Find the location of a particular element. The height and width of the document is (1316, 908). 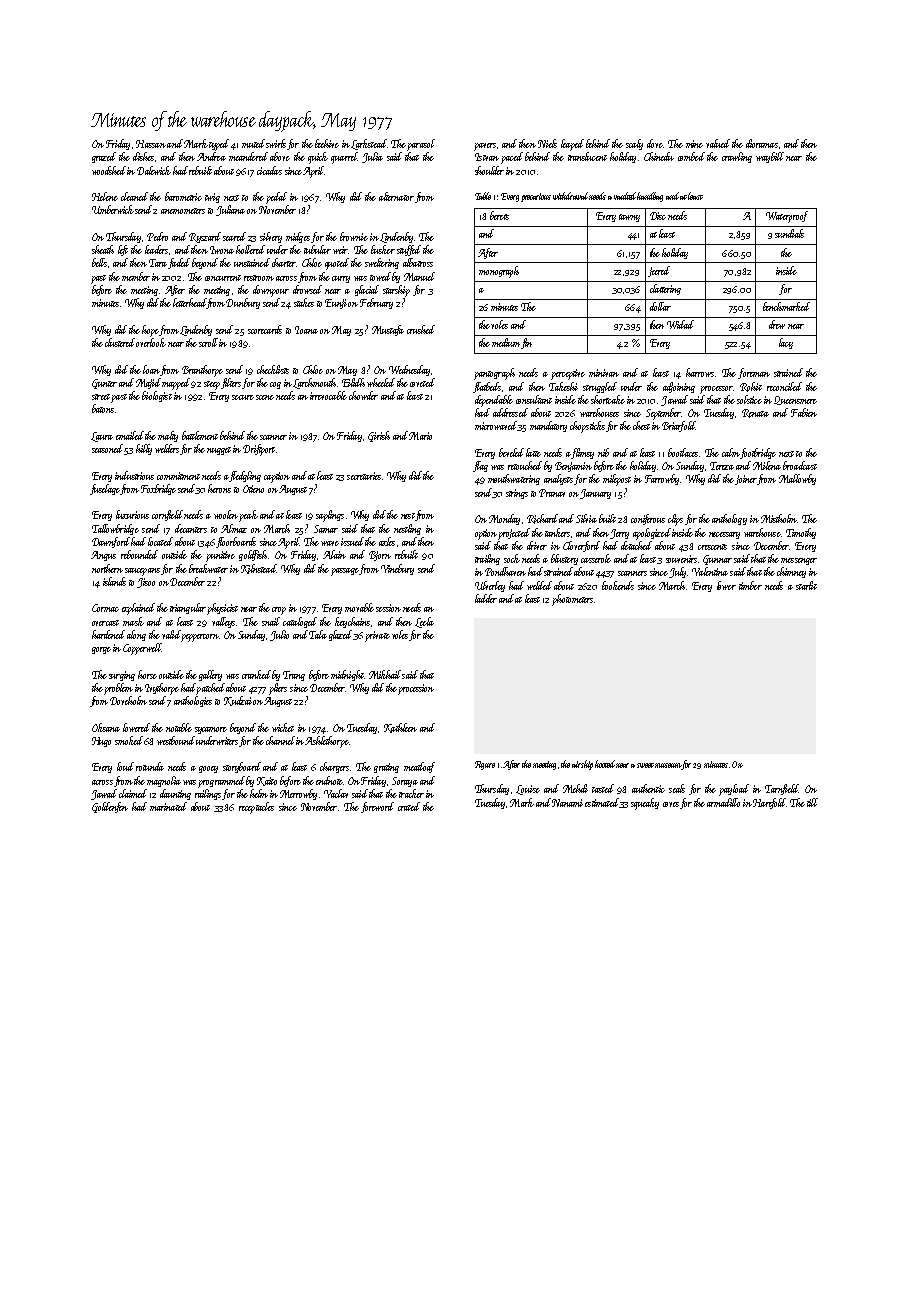

coveted is located at coordinates (422, 382).
